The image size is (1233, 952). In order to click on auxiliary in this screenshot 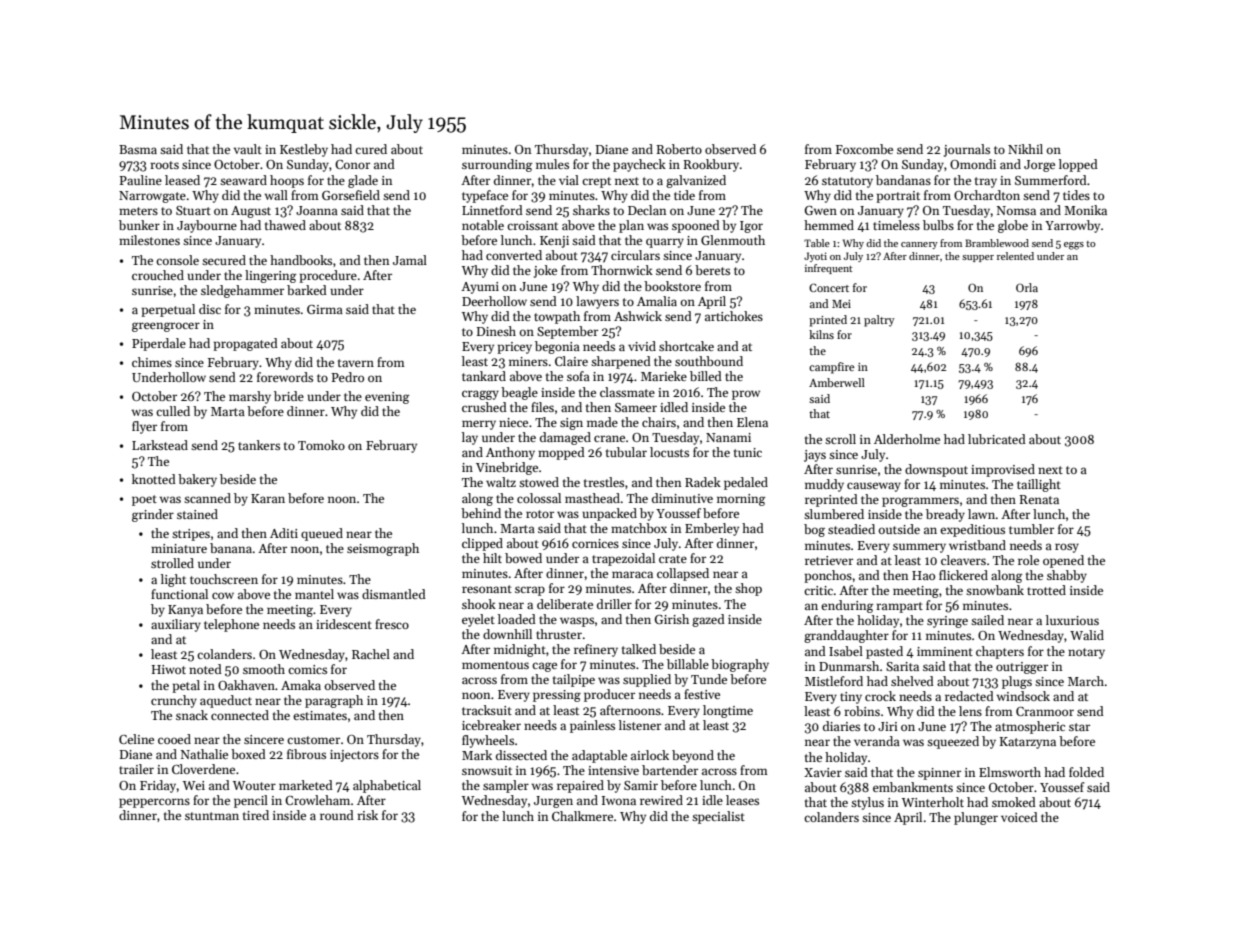, I will do `click(176, 625)`.
